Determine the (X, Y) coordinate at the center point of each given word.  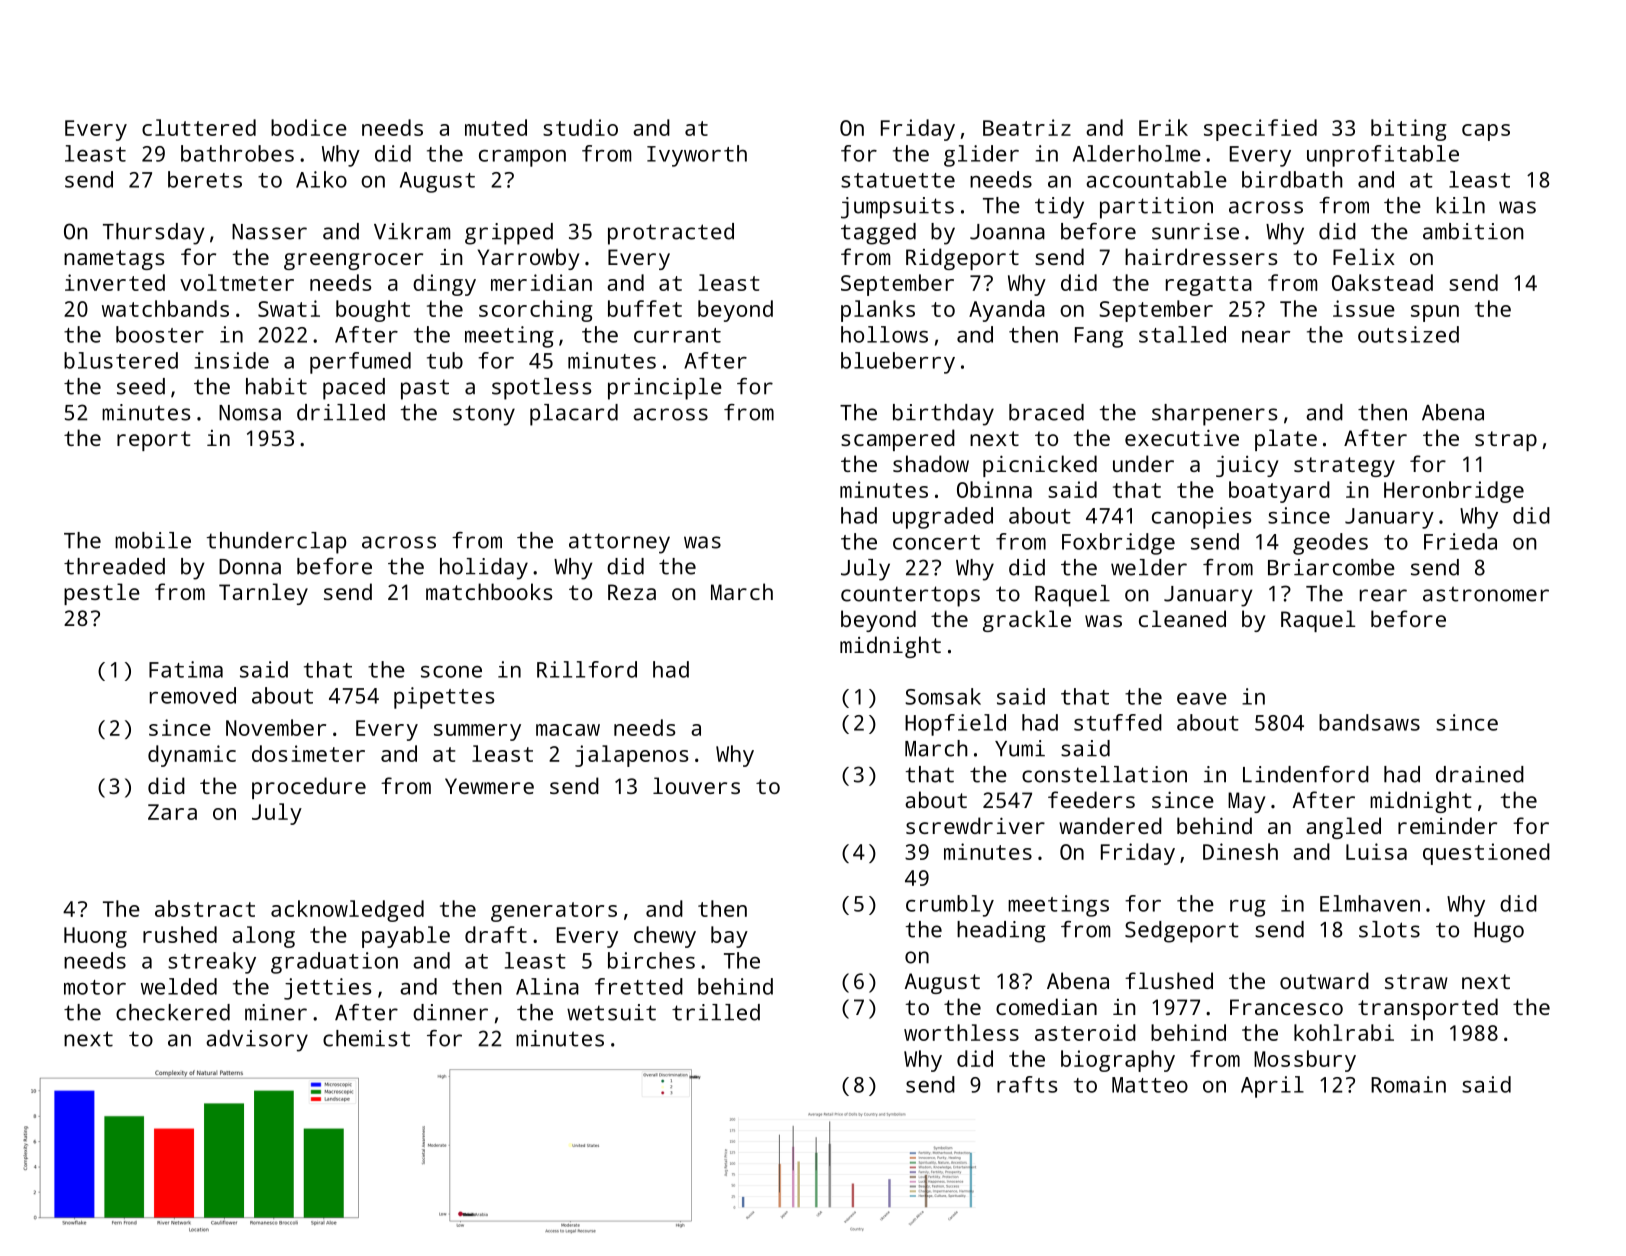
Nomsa (250, 413)
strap (1506, 441)
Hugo (1499, 932)
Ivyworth (697, 156)
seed (141, 386)
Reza (632, 592)
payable (406, 937)
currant (677, 335)
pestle (102, 594)
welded (179, 986)
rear (1383, 595)
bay (729, 937)
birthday (943, 415)
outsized (1408, 334)
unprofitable (1383, 156)
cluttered (199, 127)
